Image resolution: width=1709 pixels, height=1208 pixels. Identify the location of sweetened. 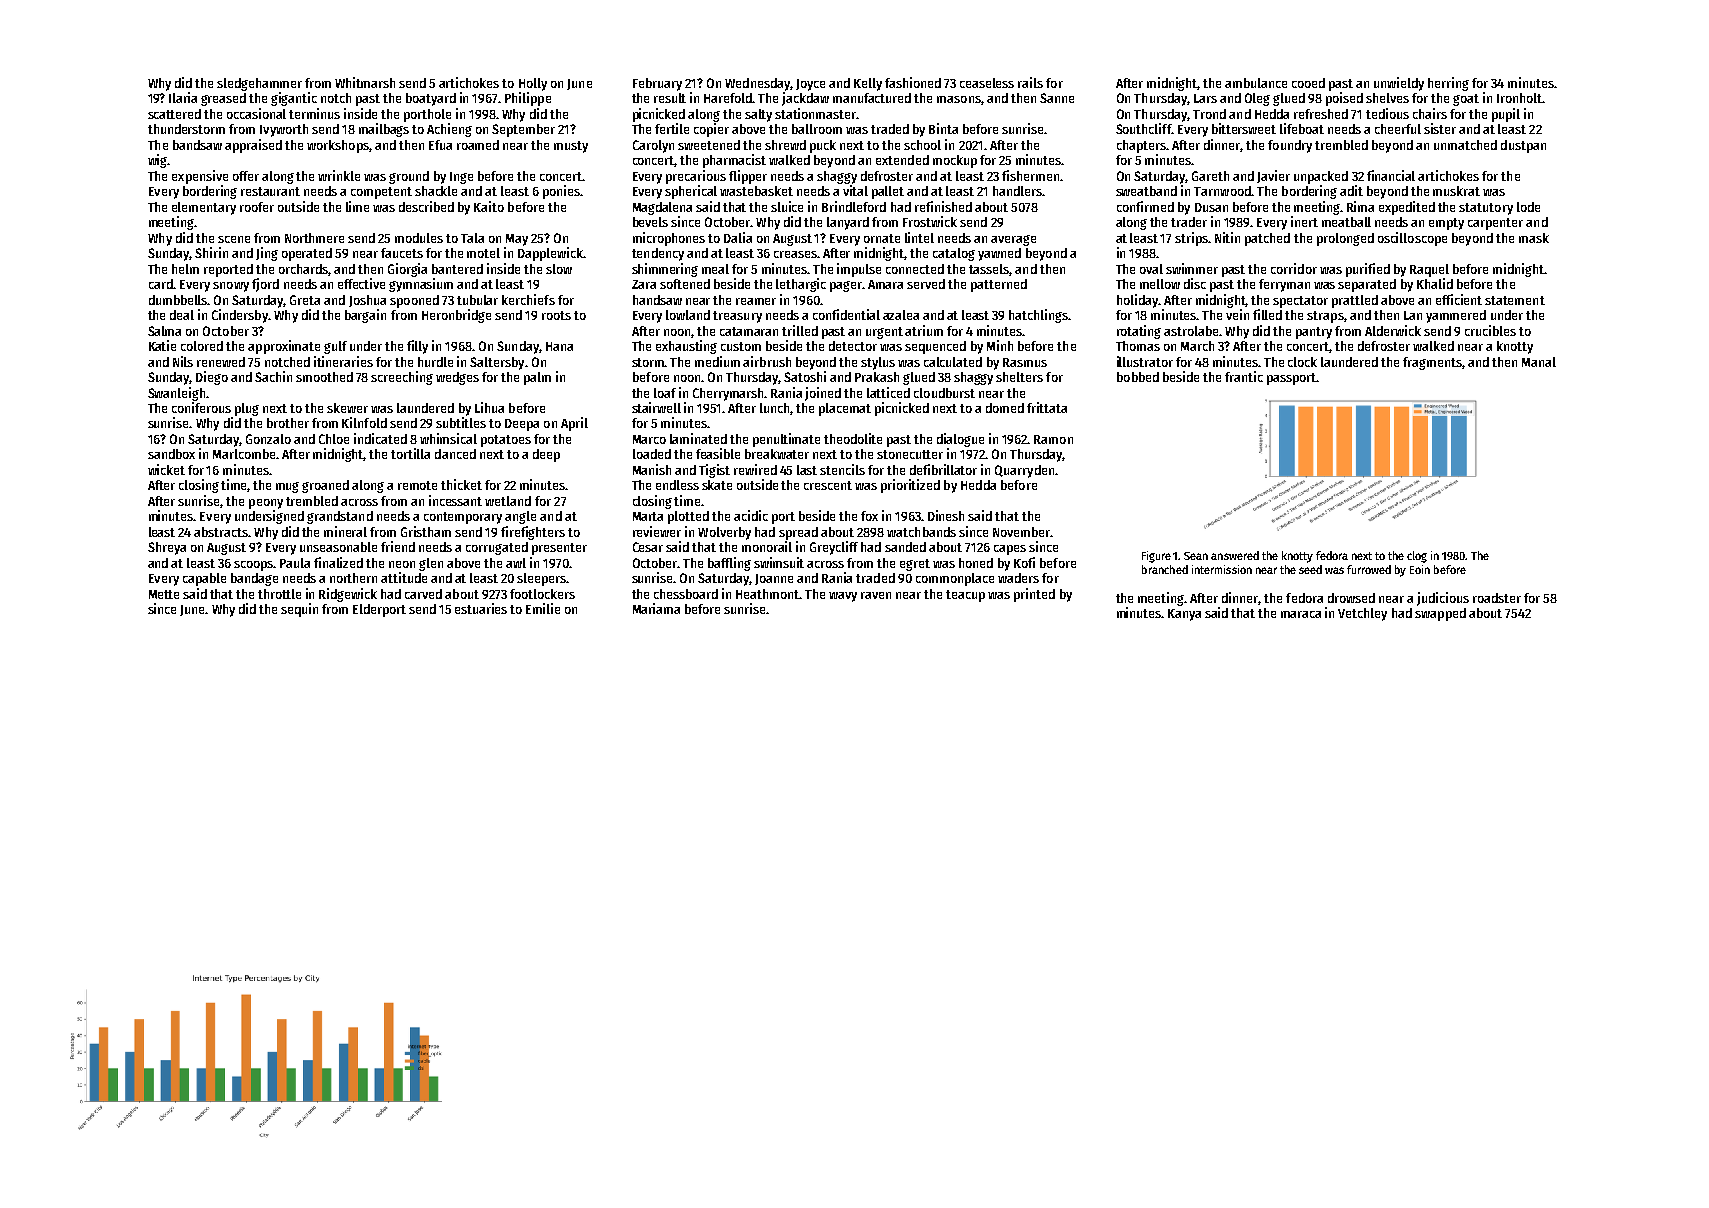
(709, 145).
